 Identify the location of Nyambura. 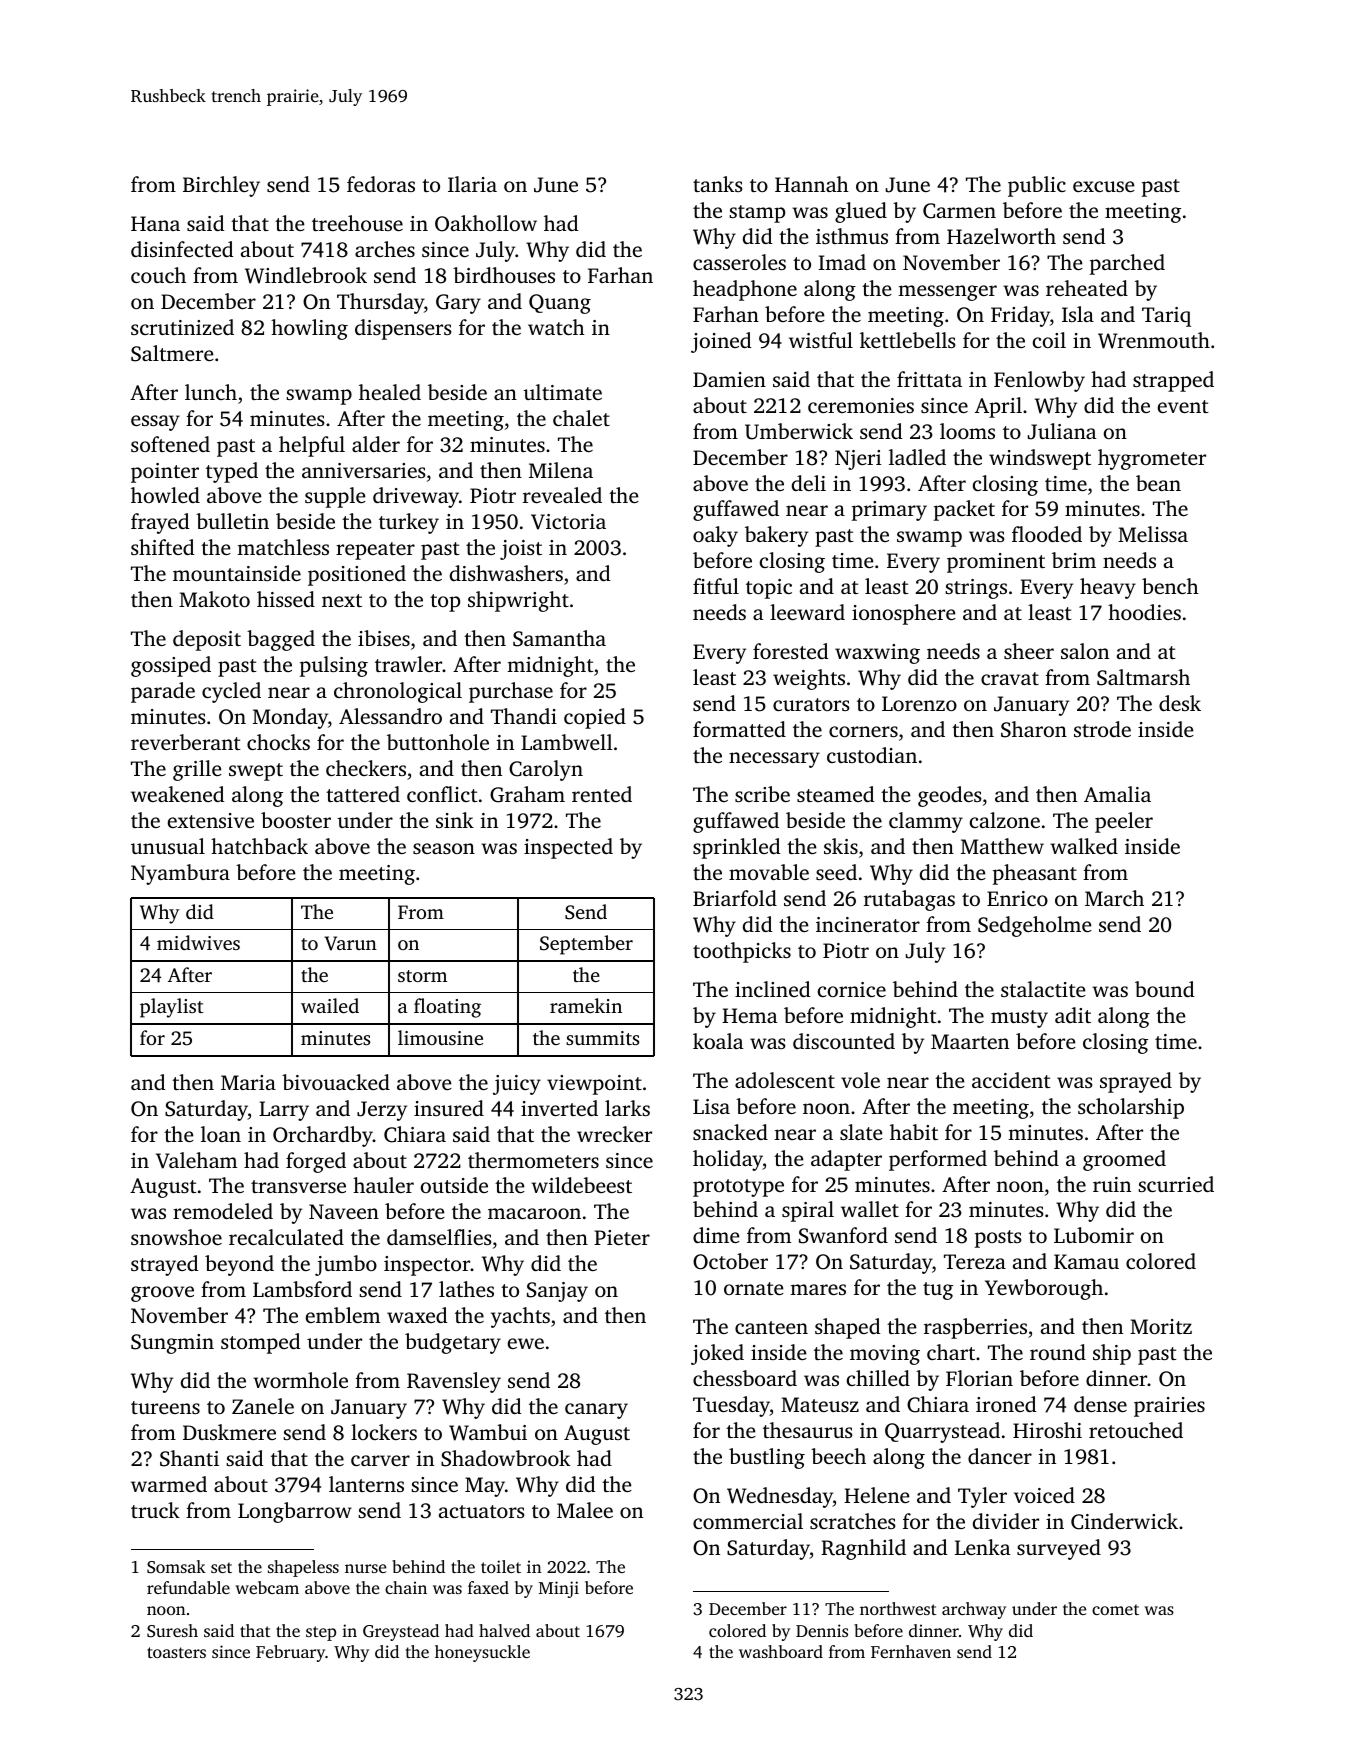
(180, 874).
